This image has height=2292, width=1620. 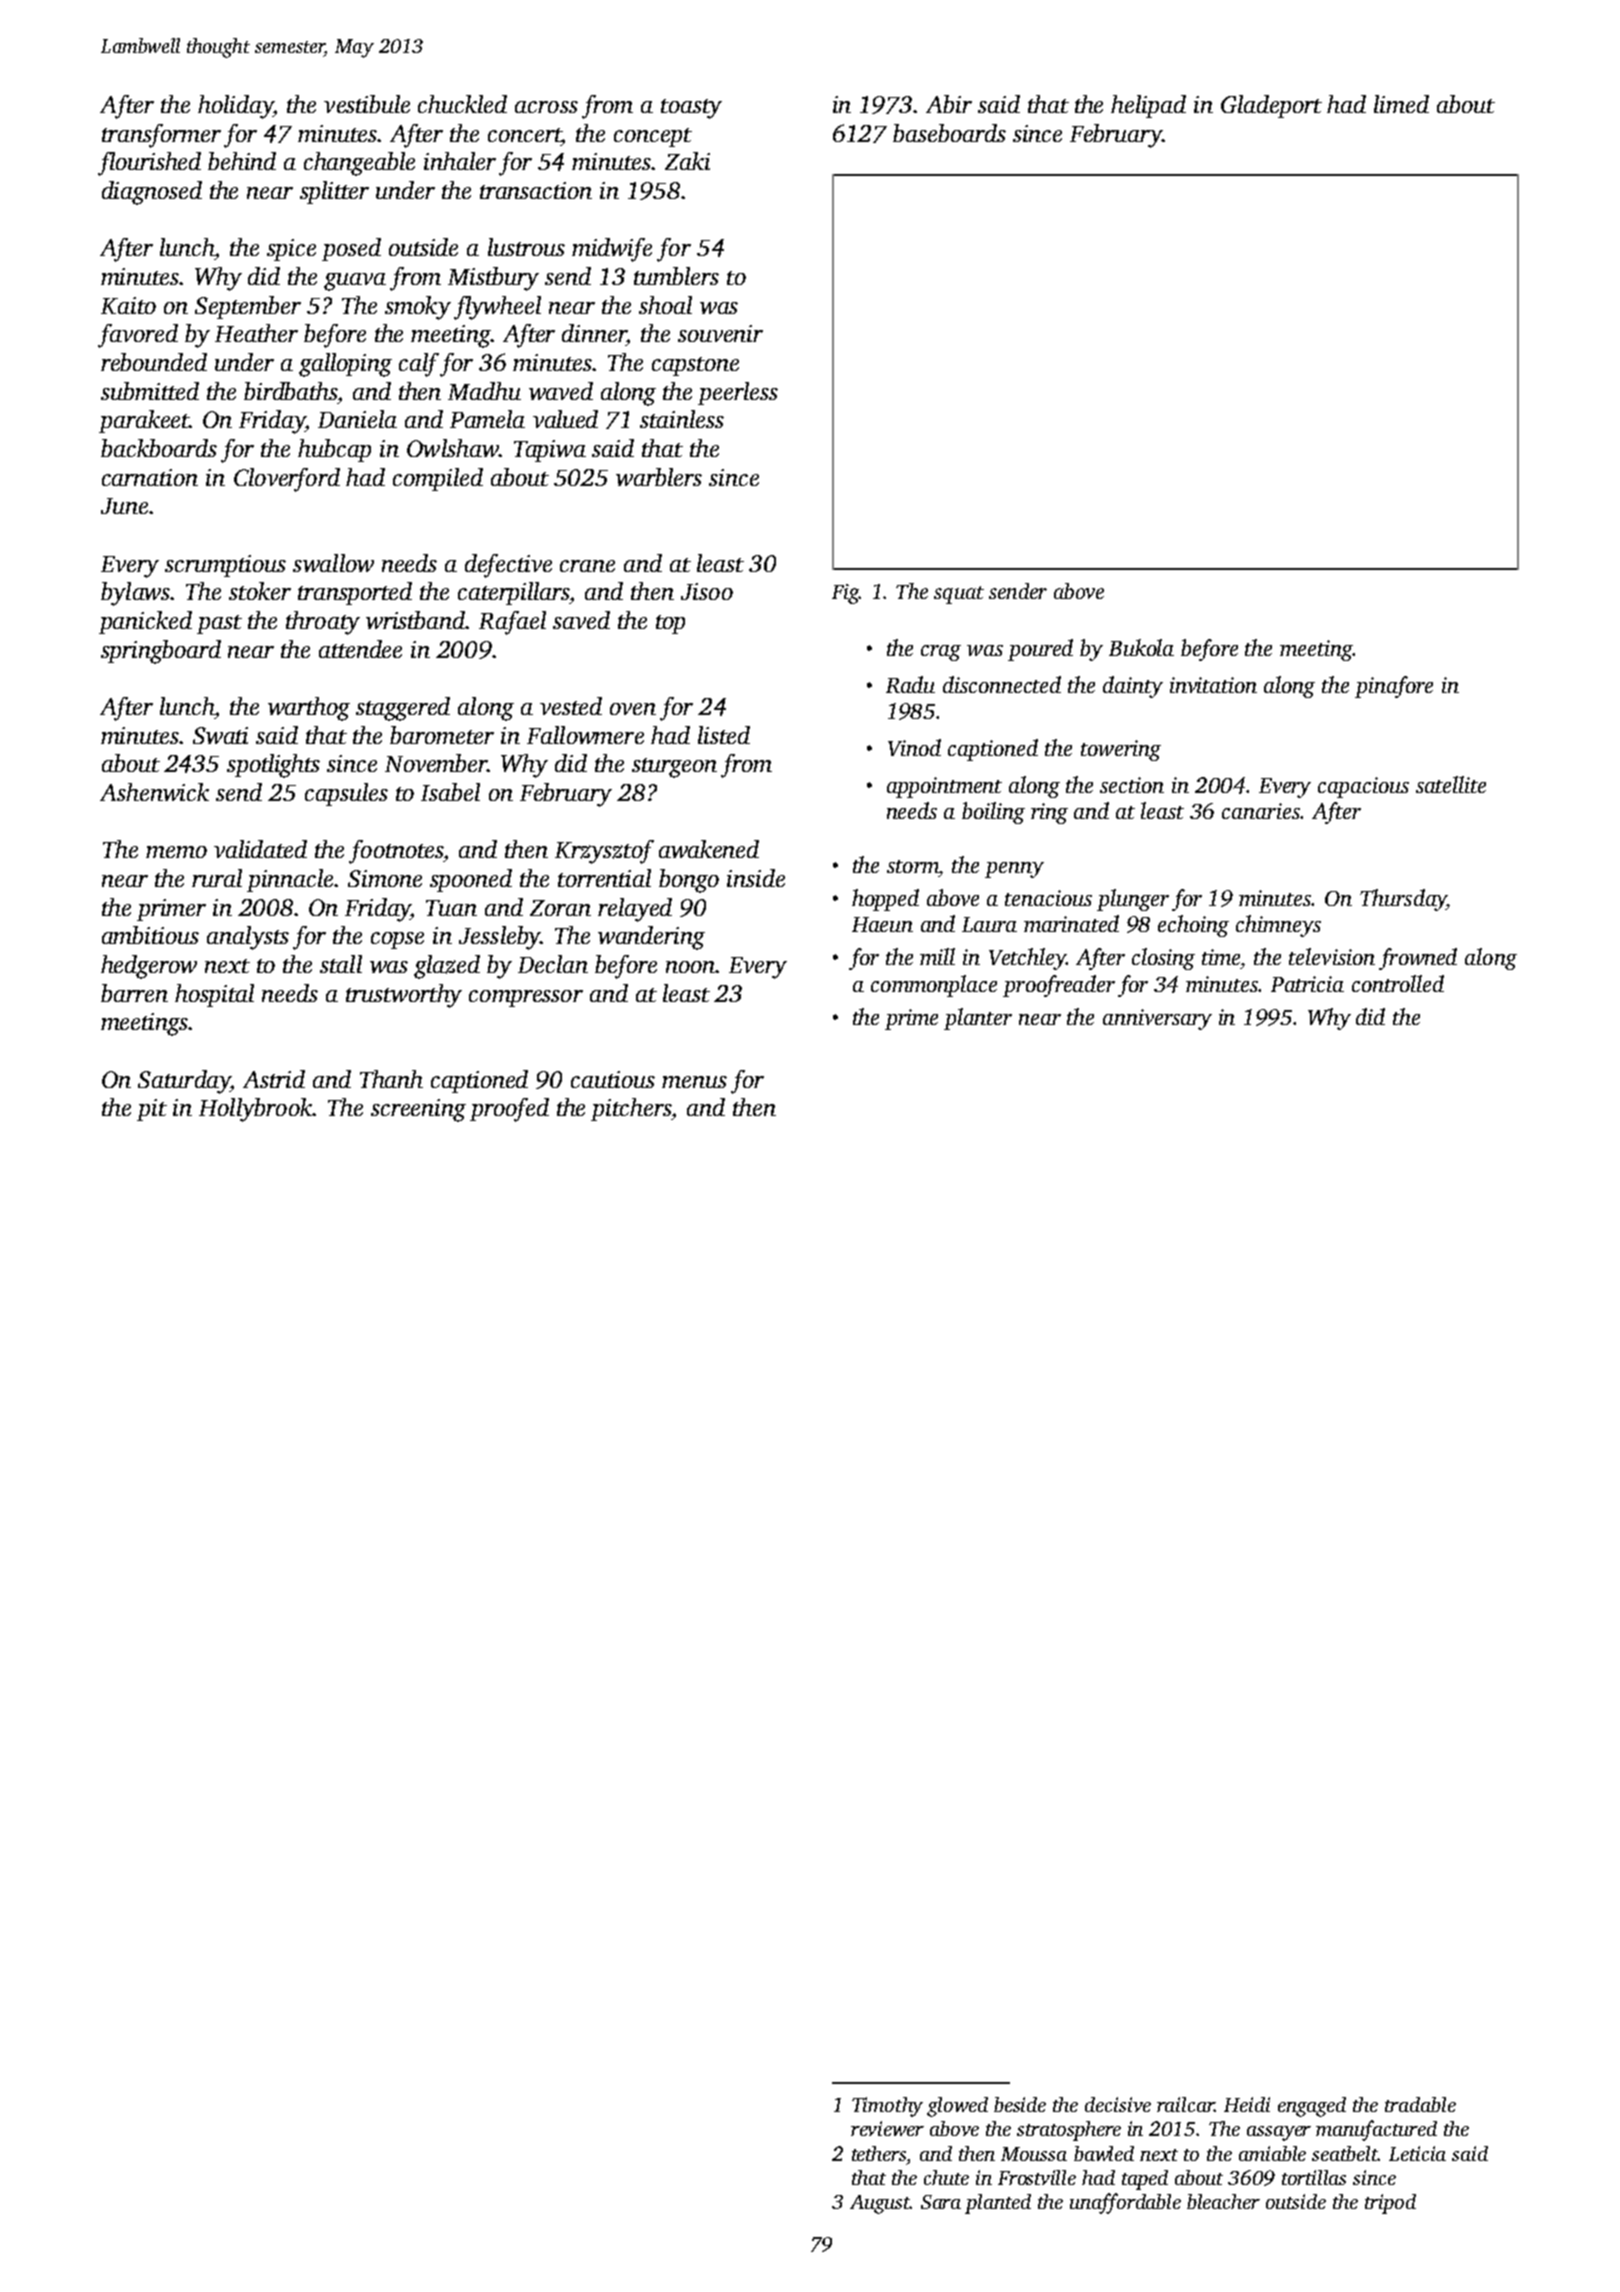 What do you see at coordinates (184, 1082) in the image?
I see `Saturday` at bounding box center [184, 1082].
